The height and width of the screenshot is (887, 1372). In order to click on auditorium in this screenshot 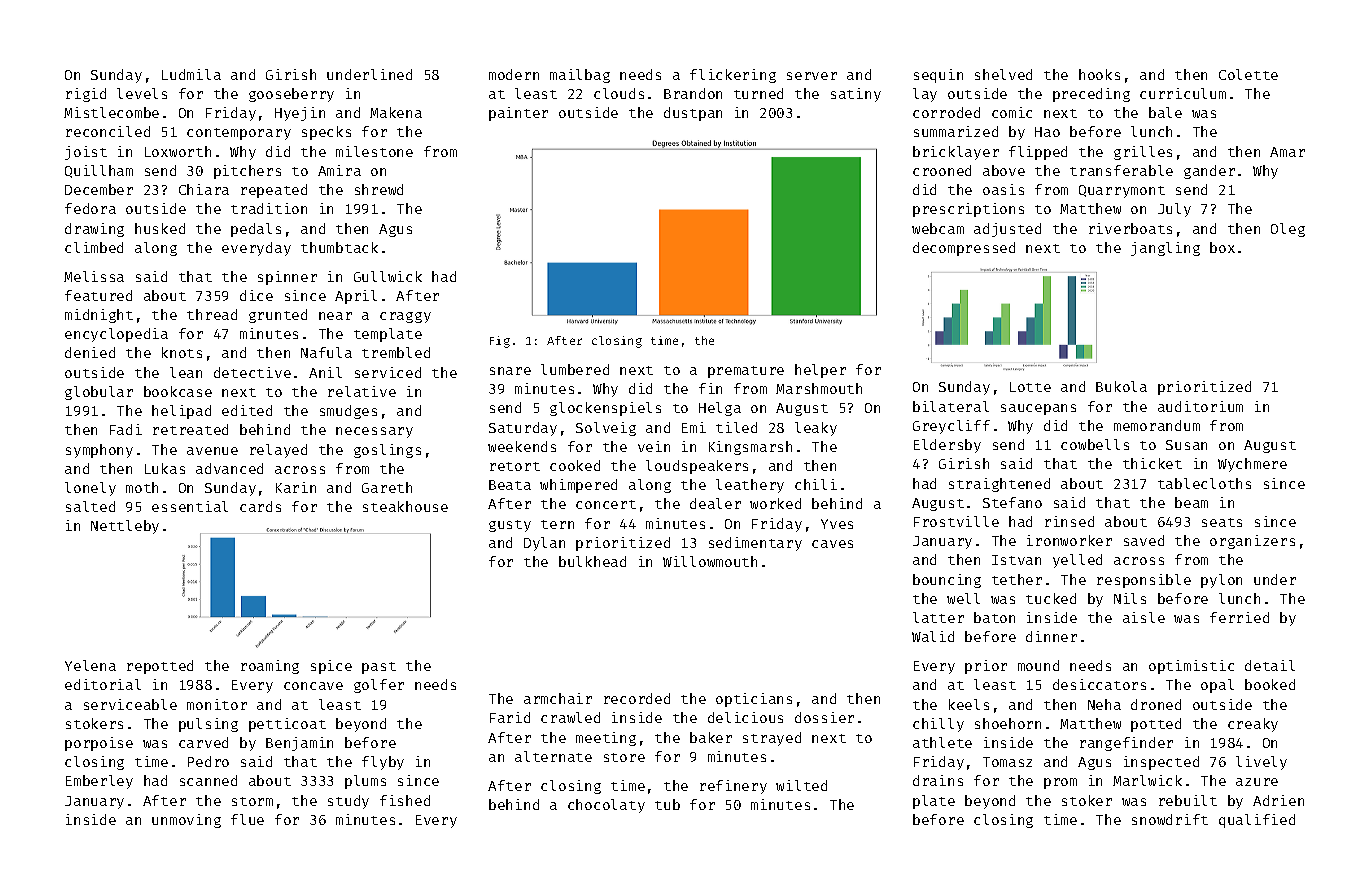, I will do `click(1200, 406)`.
